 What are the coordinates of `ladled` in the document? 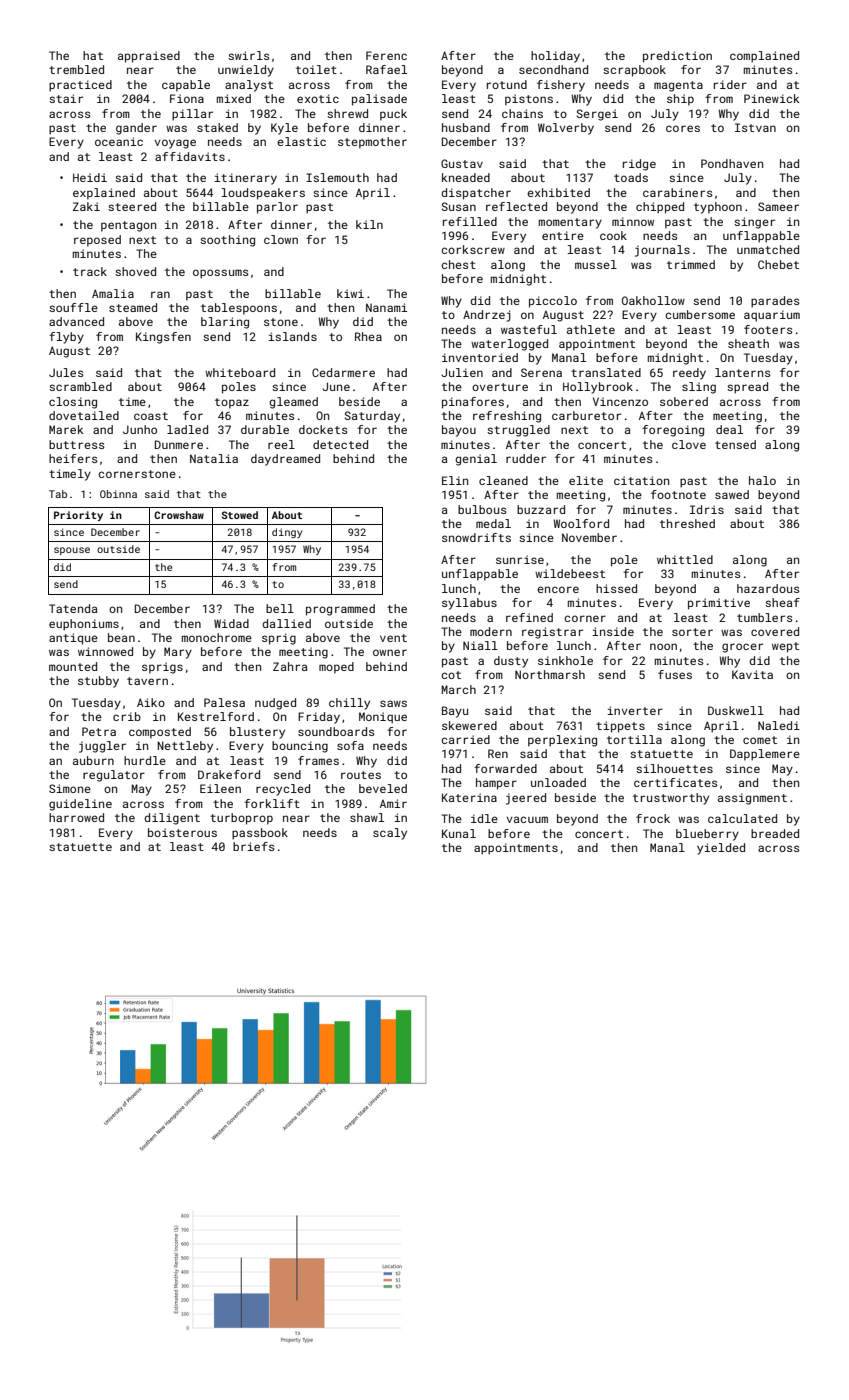 It's located at (187, 429).
